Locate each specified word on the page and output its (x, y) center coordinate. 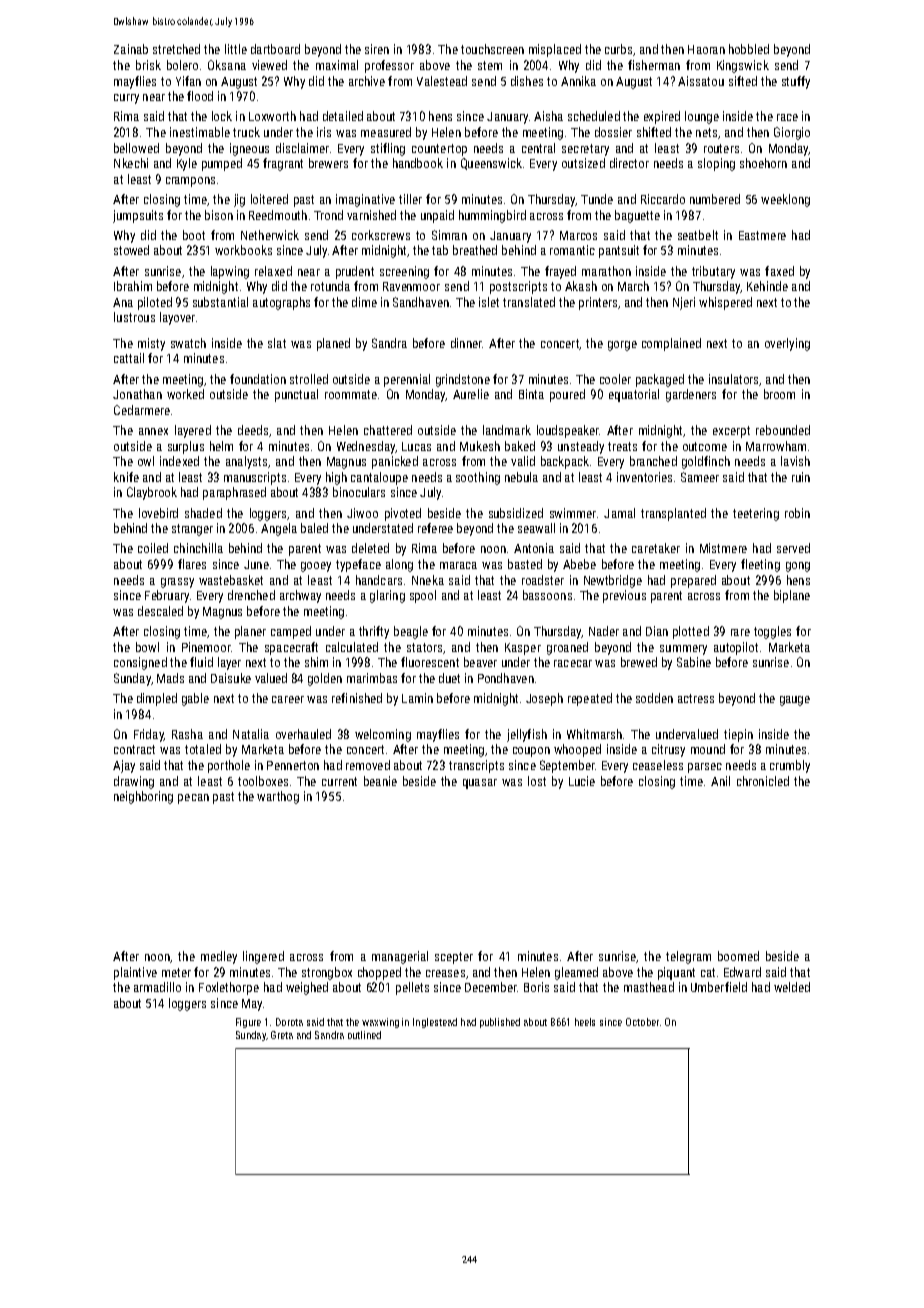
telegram (688, 957)
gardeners (691, 395)
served (793, 548)
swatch (188, 343)
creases (445, 973)
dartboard (275, 49)
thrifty (374, 632)
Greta (282, 1035)
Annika (578, 81)
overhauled (303, 734)
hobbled (749, 49)
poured (567, 395)
